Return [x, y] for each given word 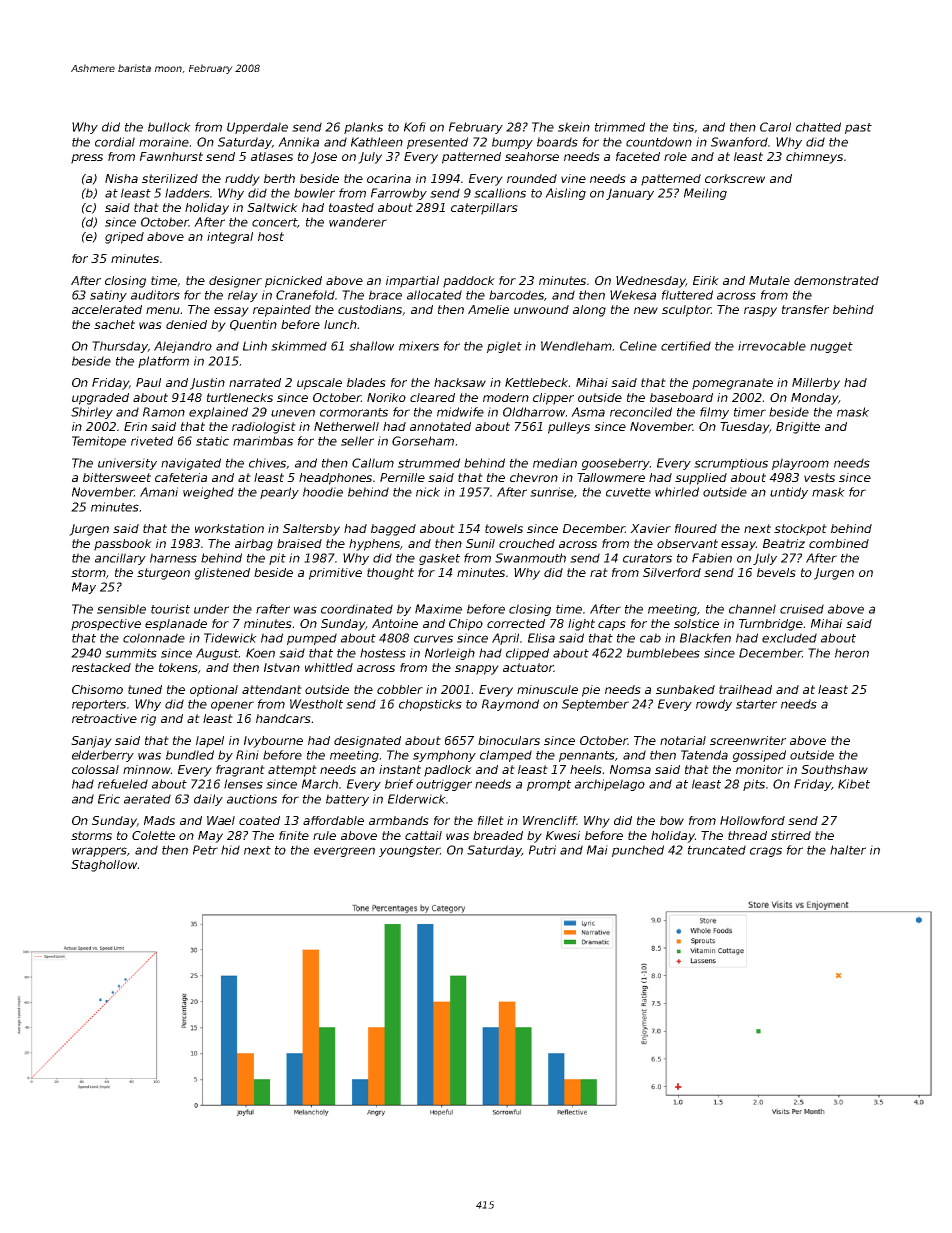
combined [839, 543]
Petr [205, 850]
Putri [542, 850]
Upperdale [257, 128]
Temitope [99, 442]
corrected [516, 623]
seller [357, 441]
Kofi [415, 127]
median [555, 463]
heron [852, 653]
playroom [800, 464]
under [211, 609]
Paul [148, 382]
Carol [775, 127]
